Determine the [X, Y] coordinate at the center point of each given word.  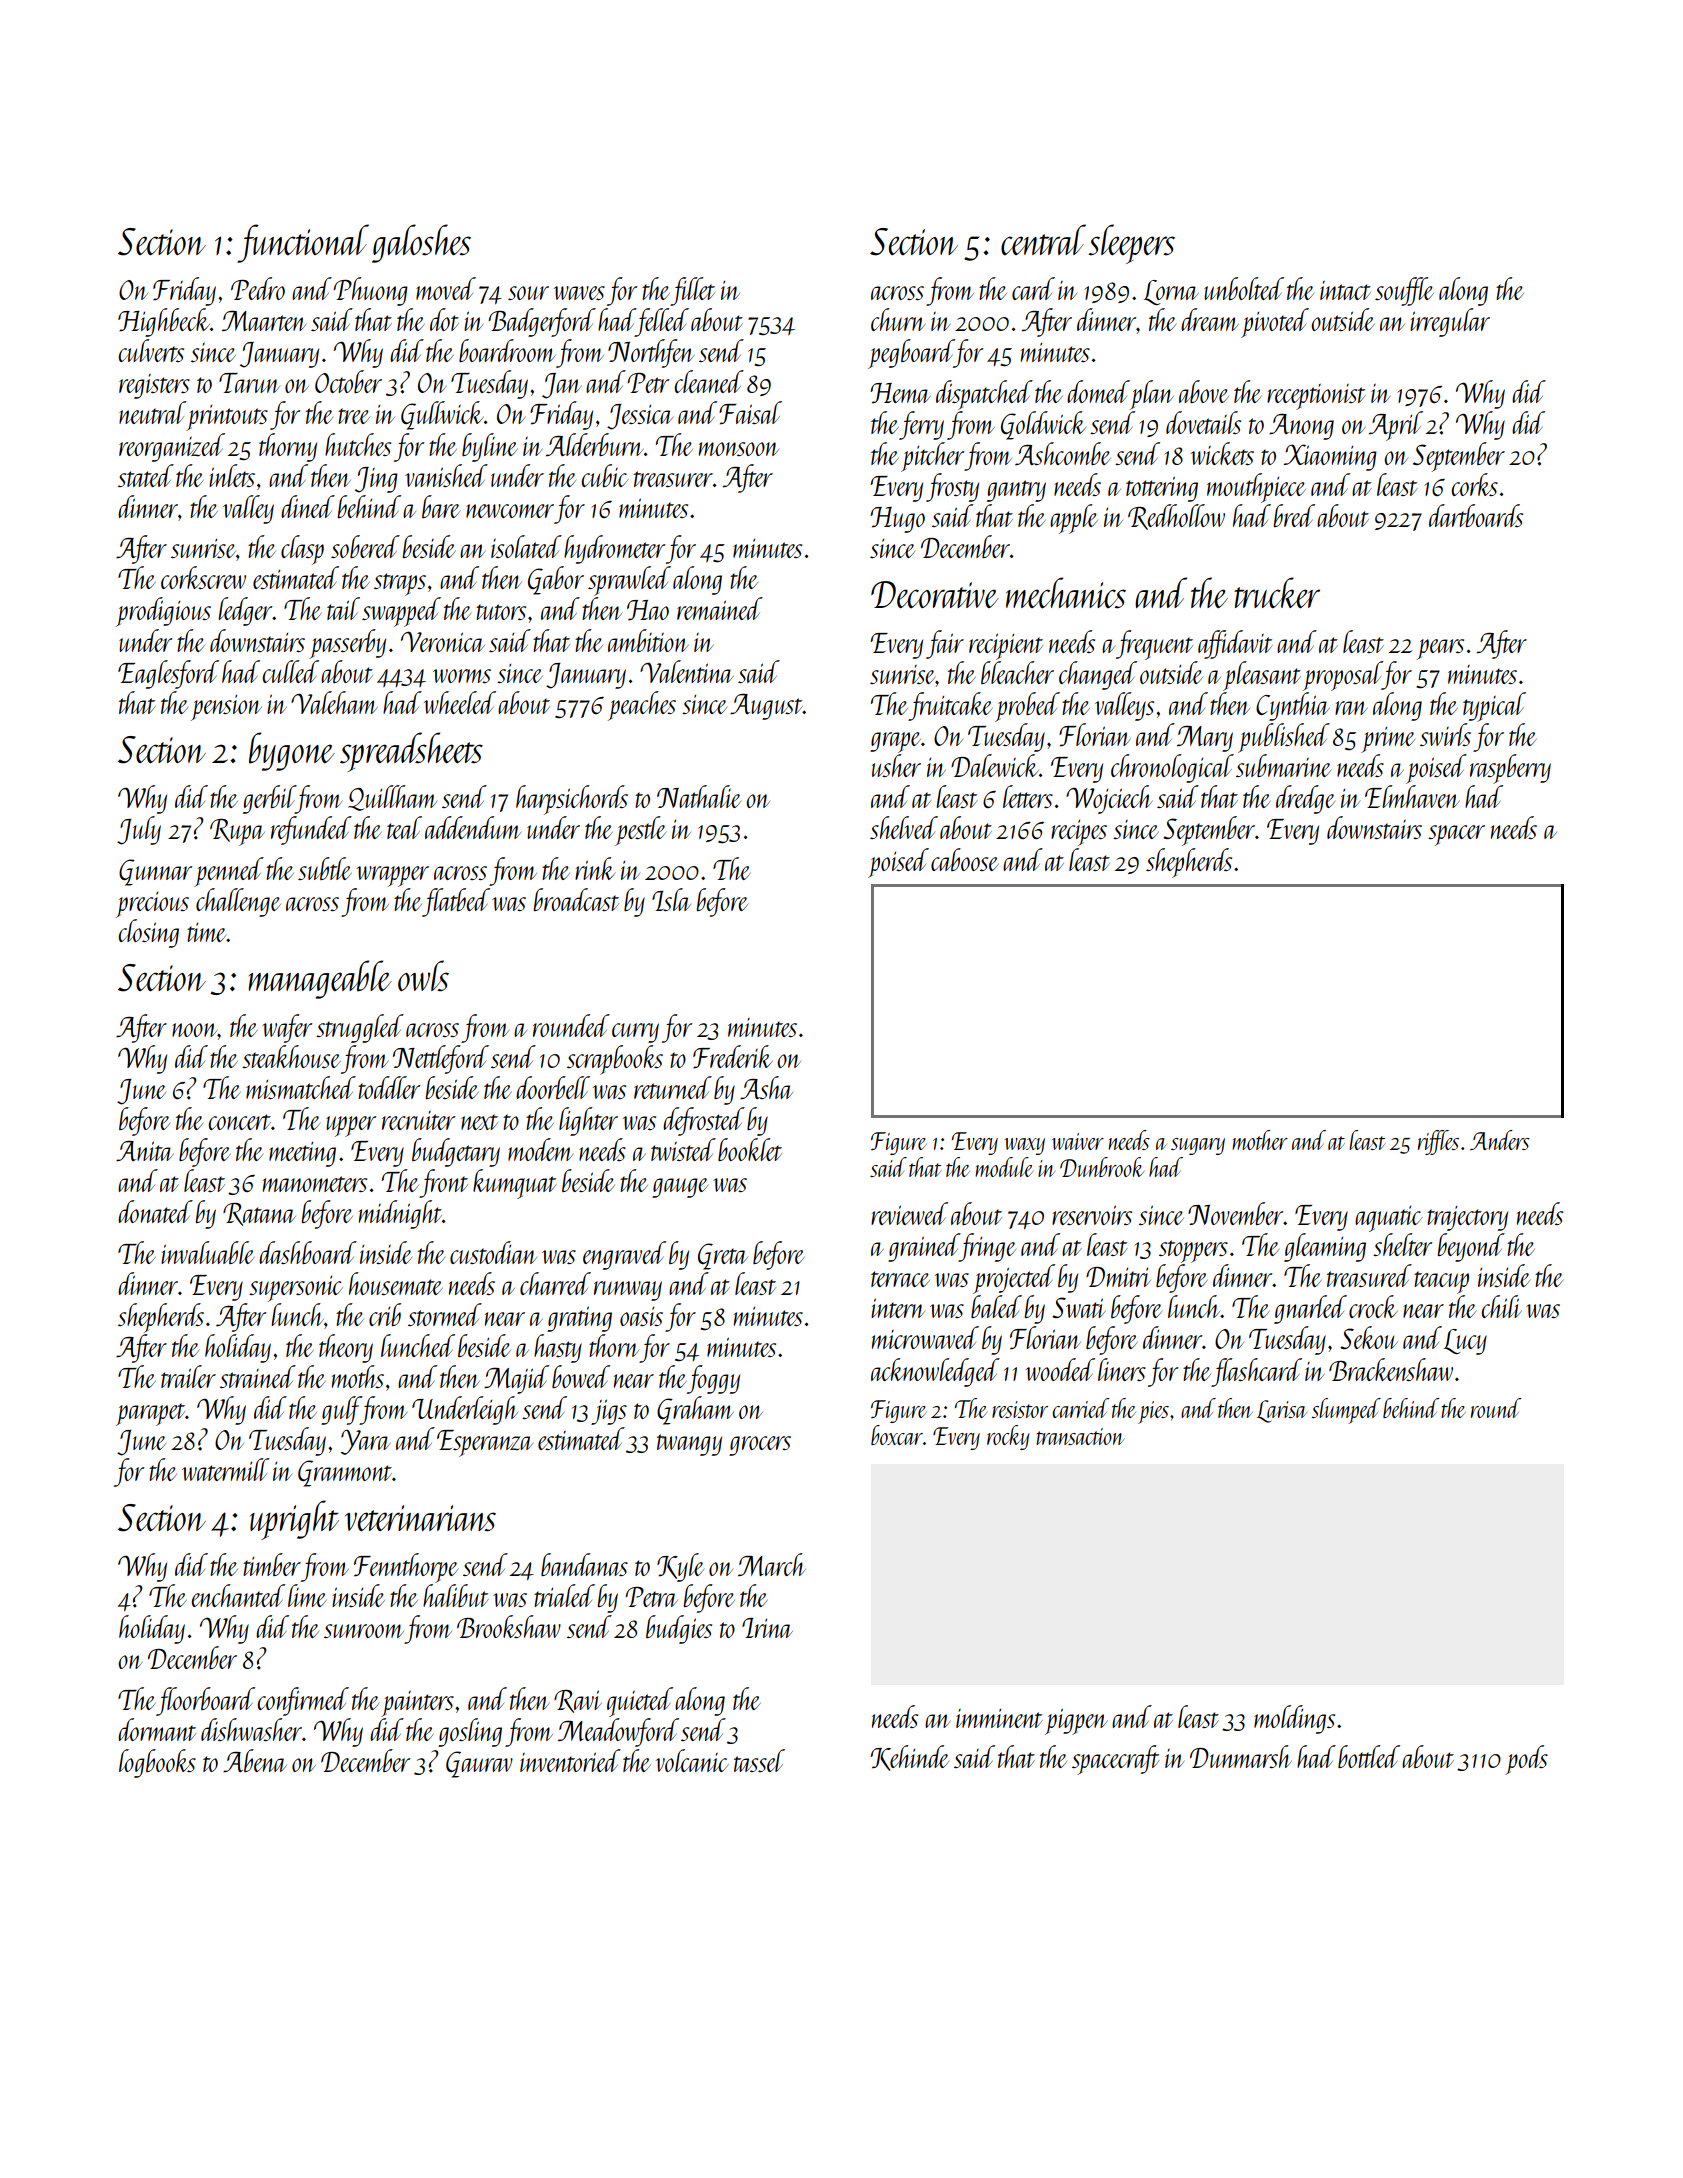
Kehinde [910, 1758]
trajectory [1467, 1218]
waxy [1025, 1146]
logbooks [157, 1763]
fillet [692, 291]
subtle [325, 868]
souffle [1404, 291]
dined [308, 506]
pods [1526, 1760]
